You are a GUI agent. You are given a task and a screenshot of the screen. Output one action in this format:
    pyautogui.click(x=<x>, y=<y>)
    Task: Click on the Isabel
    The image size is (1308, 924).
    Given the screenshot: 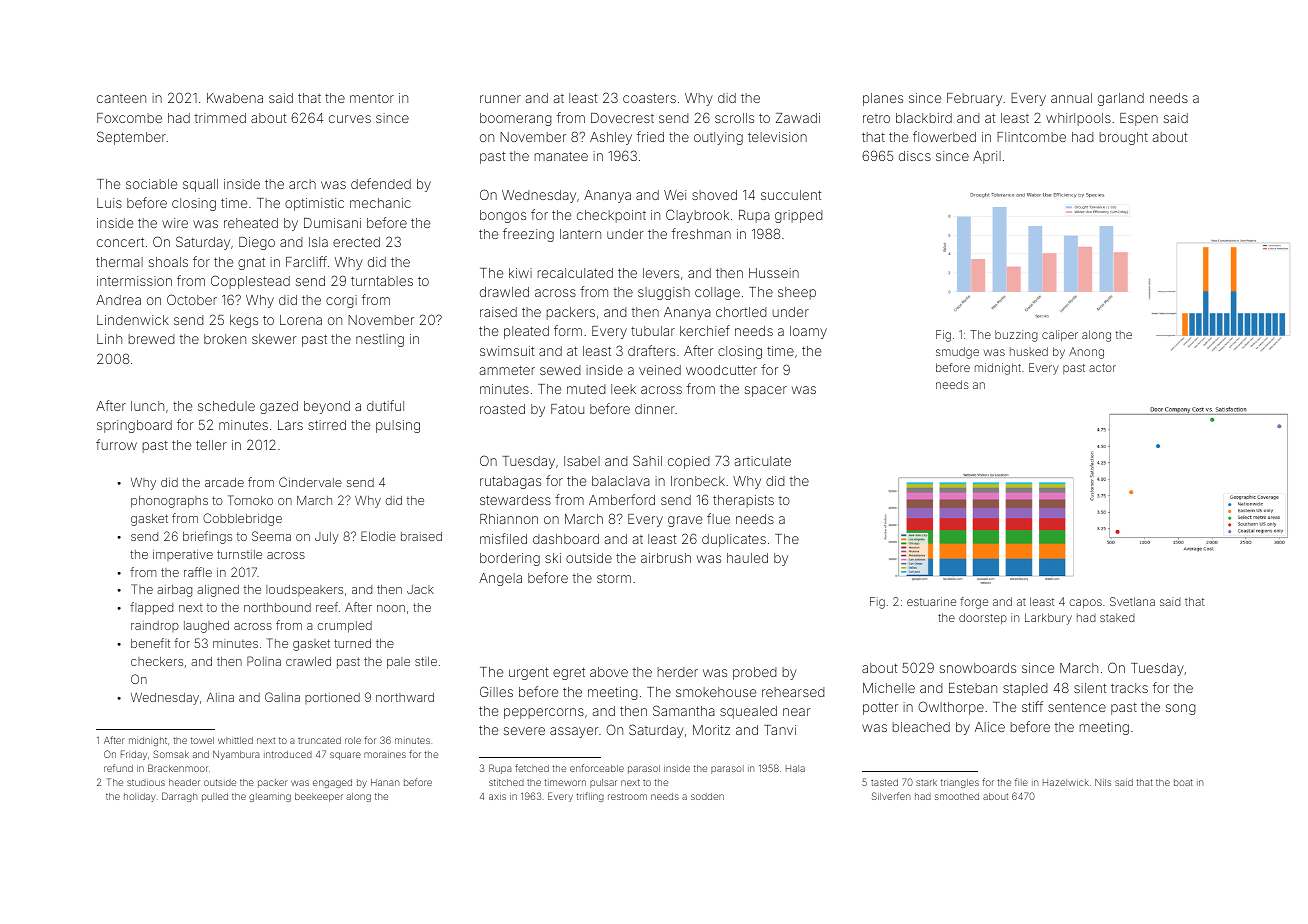 What is the action you would take?
    pyautogui.click(x=582, y=461)
